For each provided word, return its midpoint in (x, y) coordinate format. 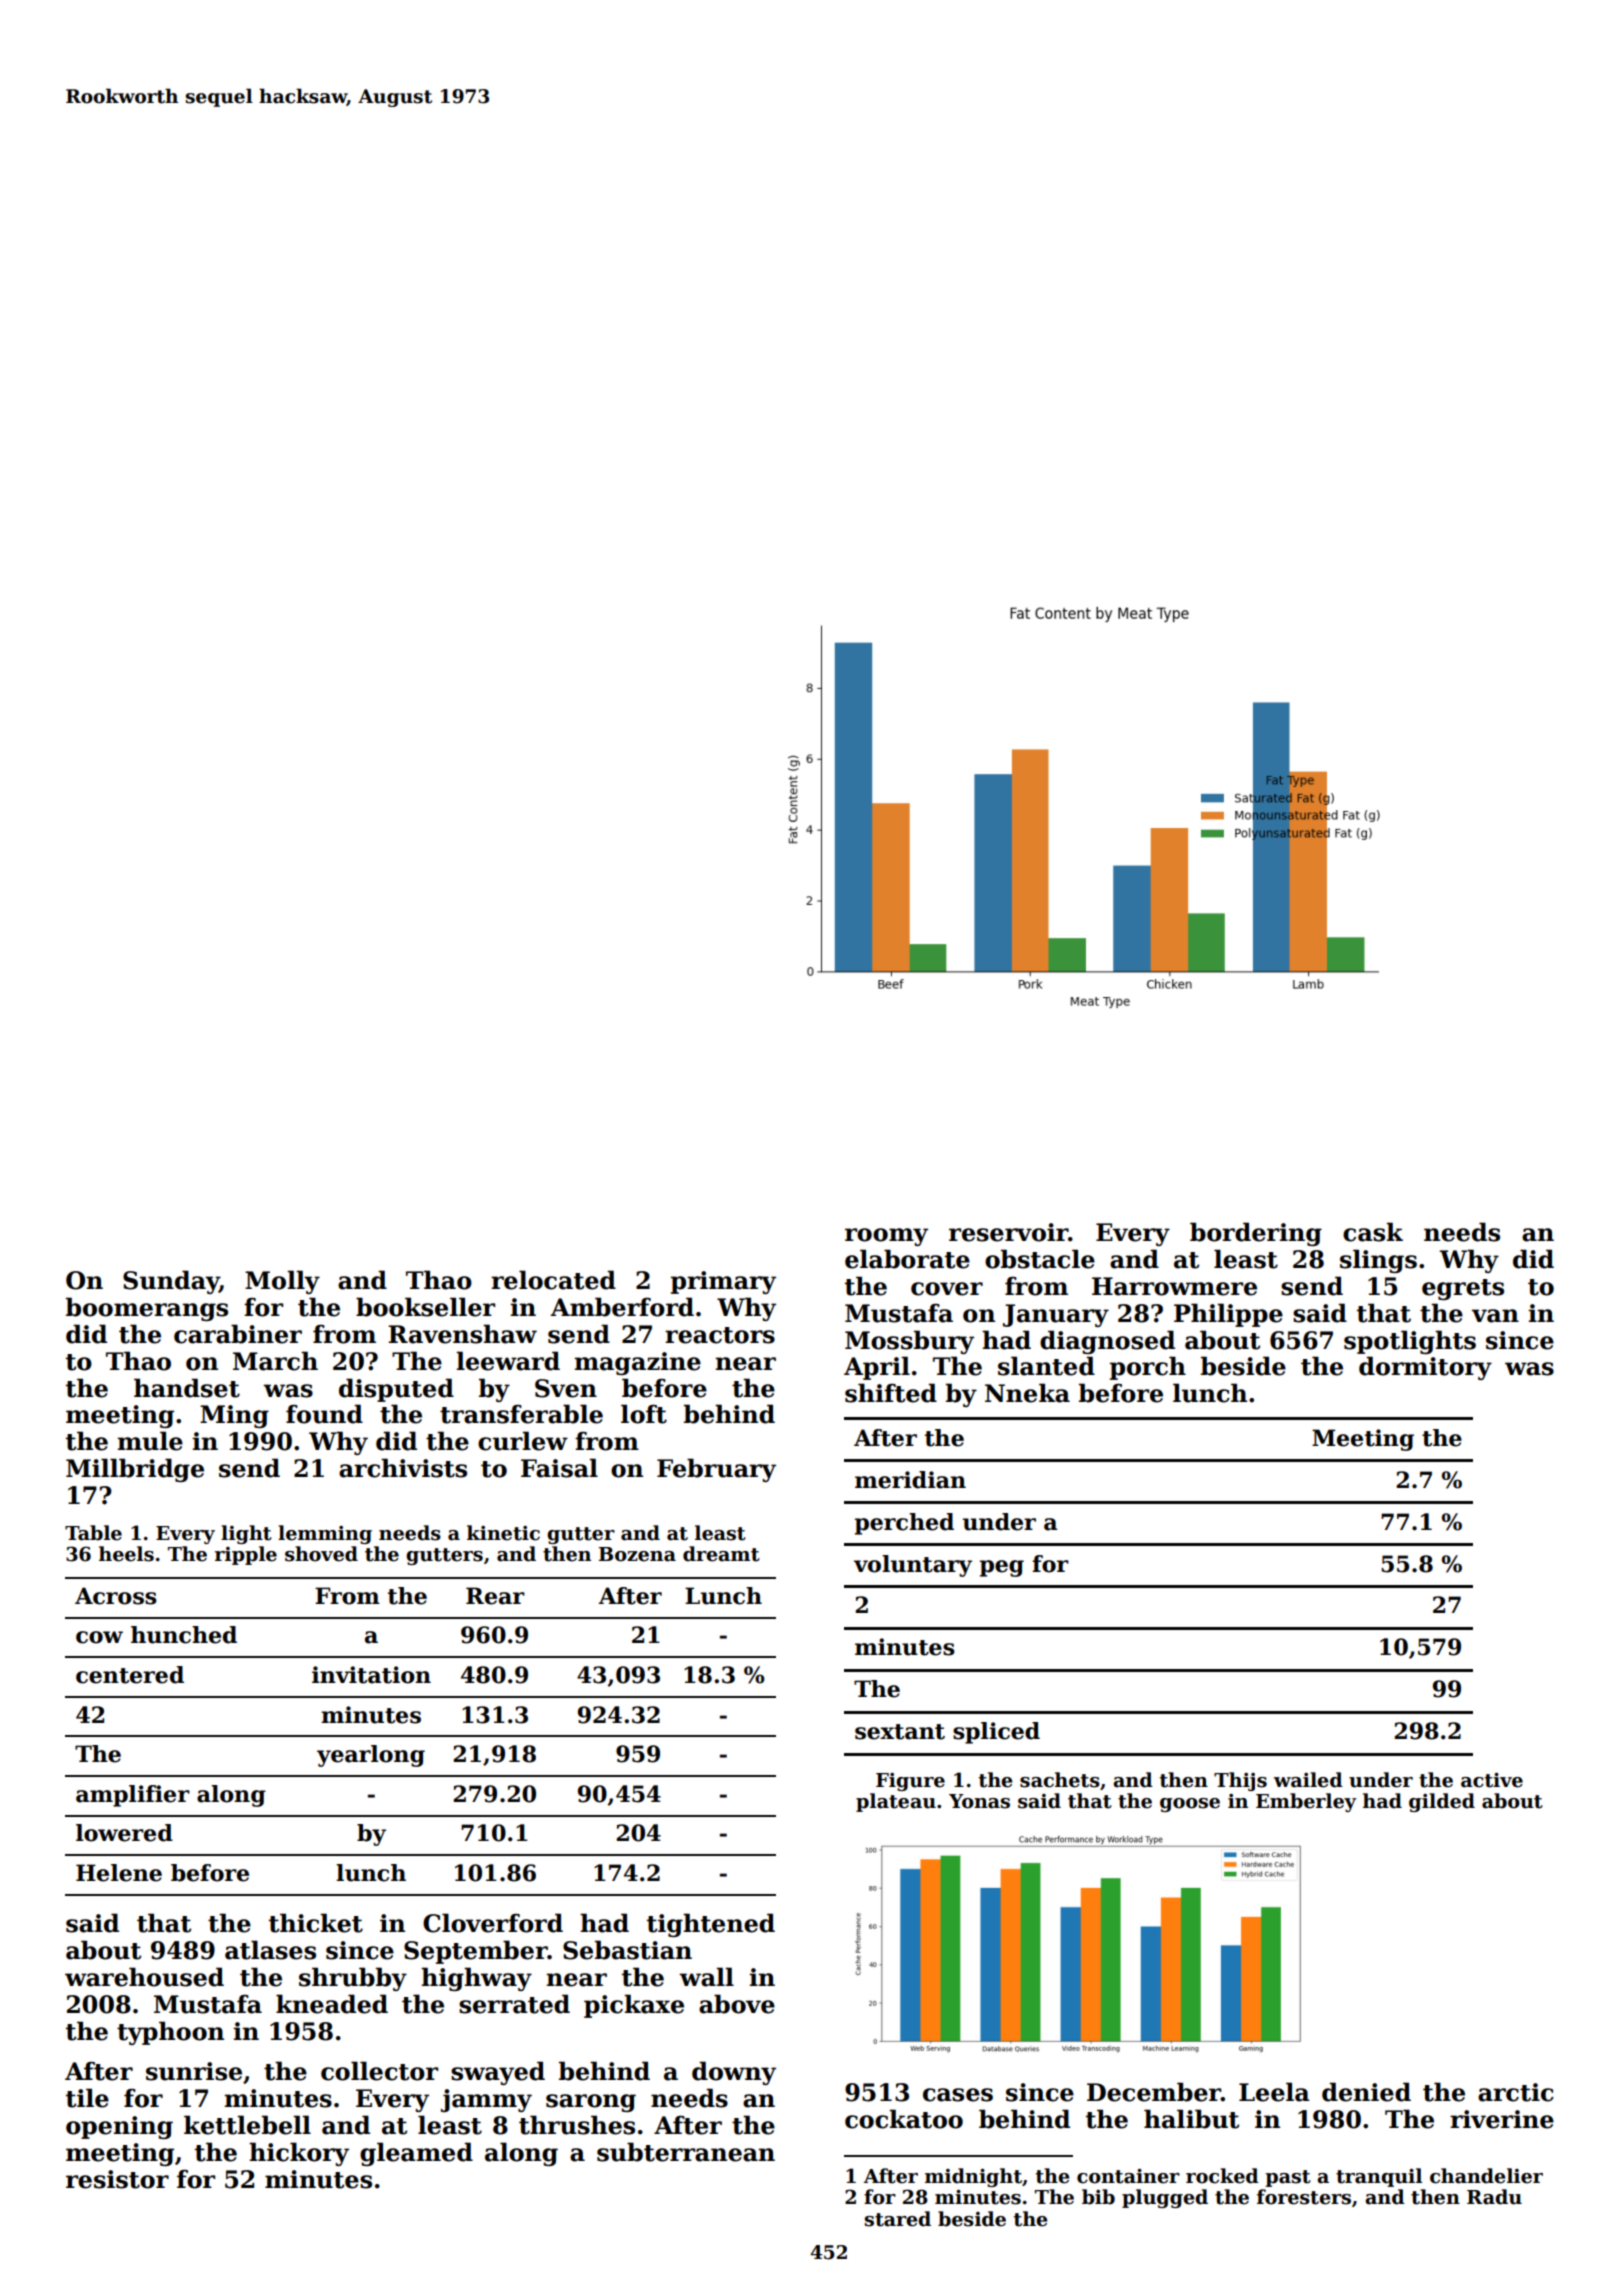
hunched (184, 1635)
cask (1373, 1232)
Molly (282, 1282)
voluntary (913, 1566)
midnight (973, 2177)
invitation (371, 1675)
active (1492, 1780)
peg (1002, 1568)
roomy (886, 1237)
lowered (124, 1833)
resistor (117, 2179)
